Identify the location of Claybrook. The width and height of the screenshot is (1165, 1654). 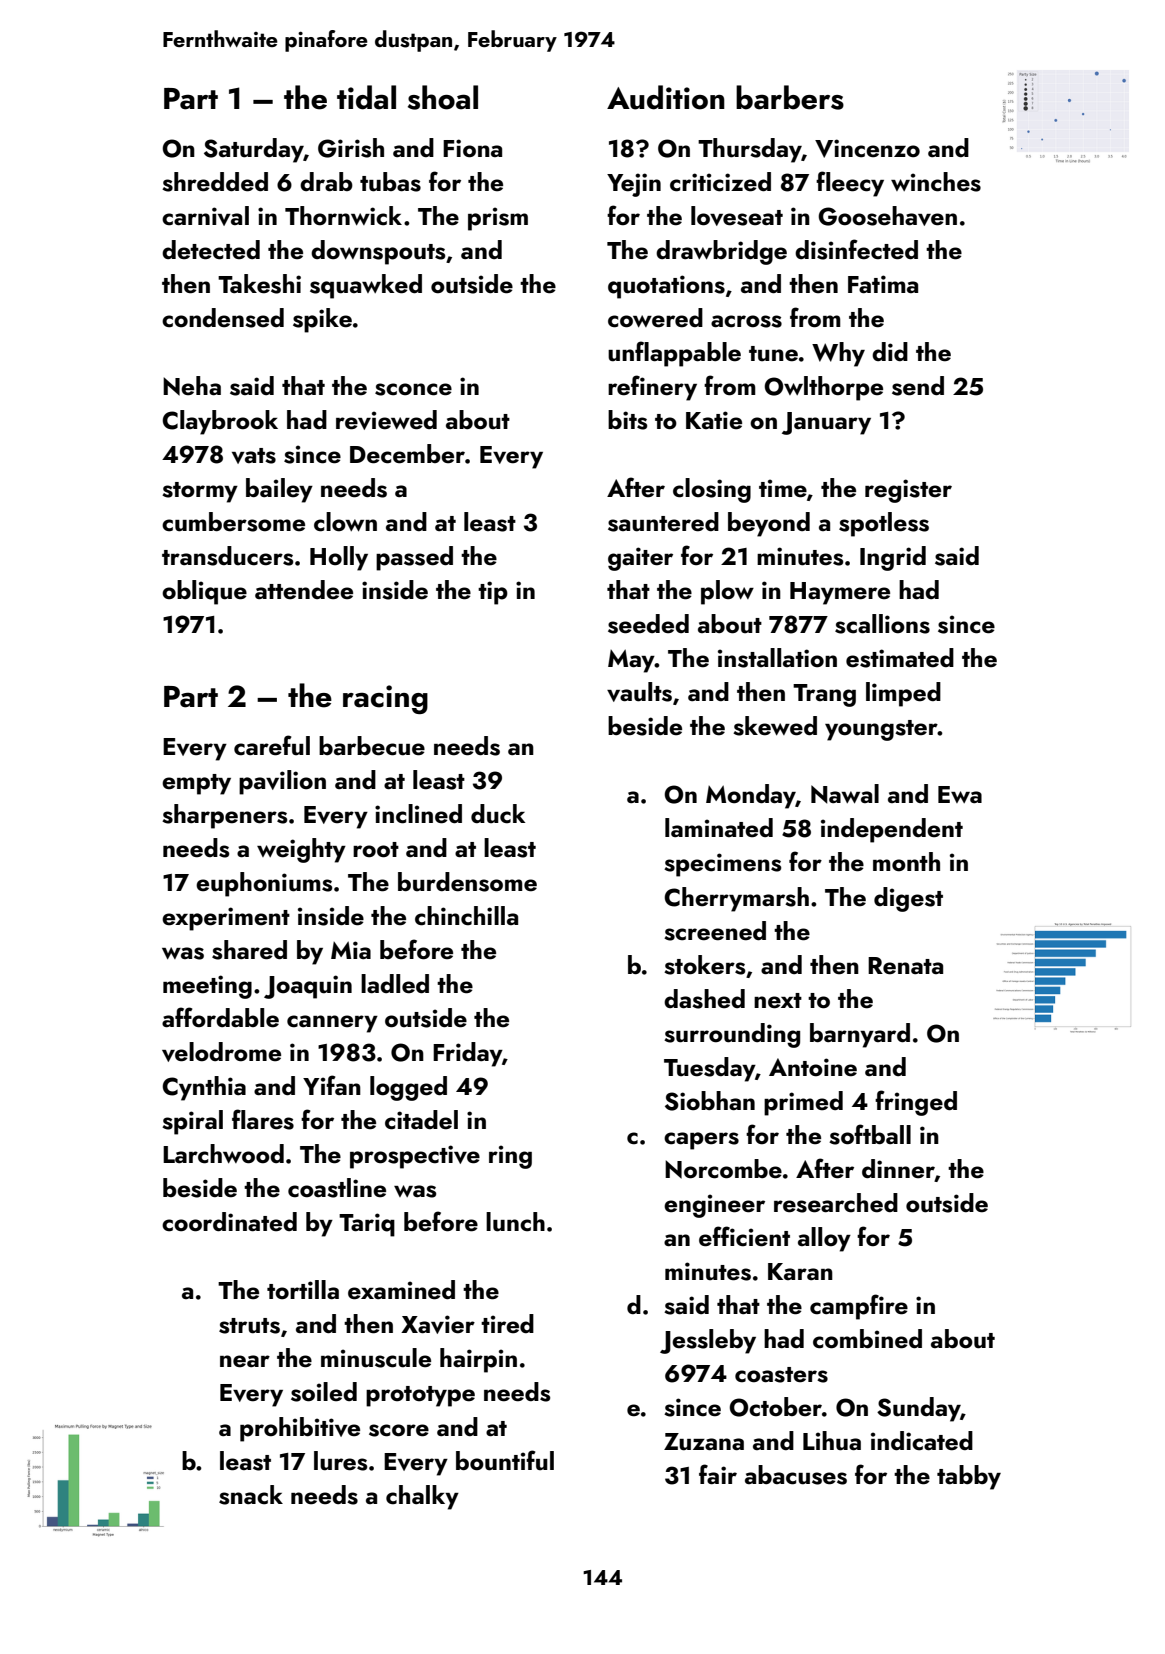
(220, 422).
